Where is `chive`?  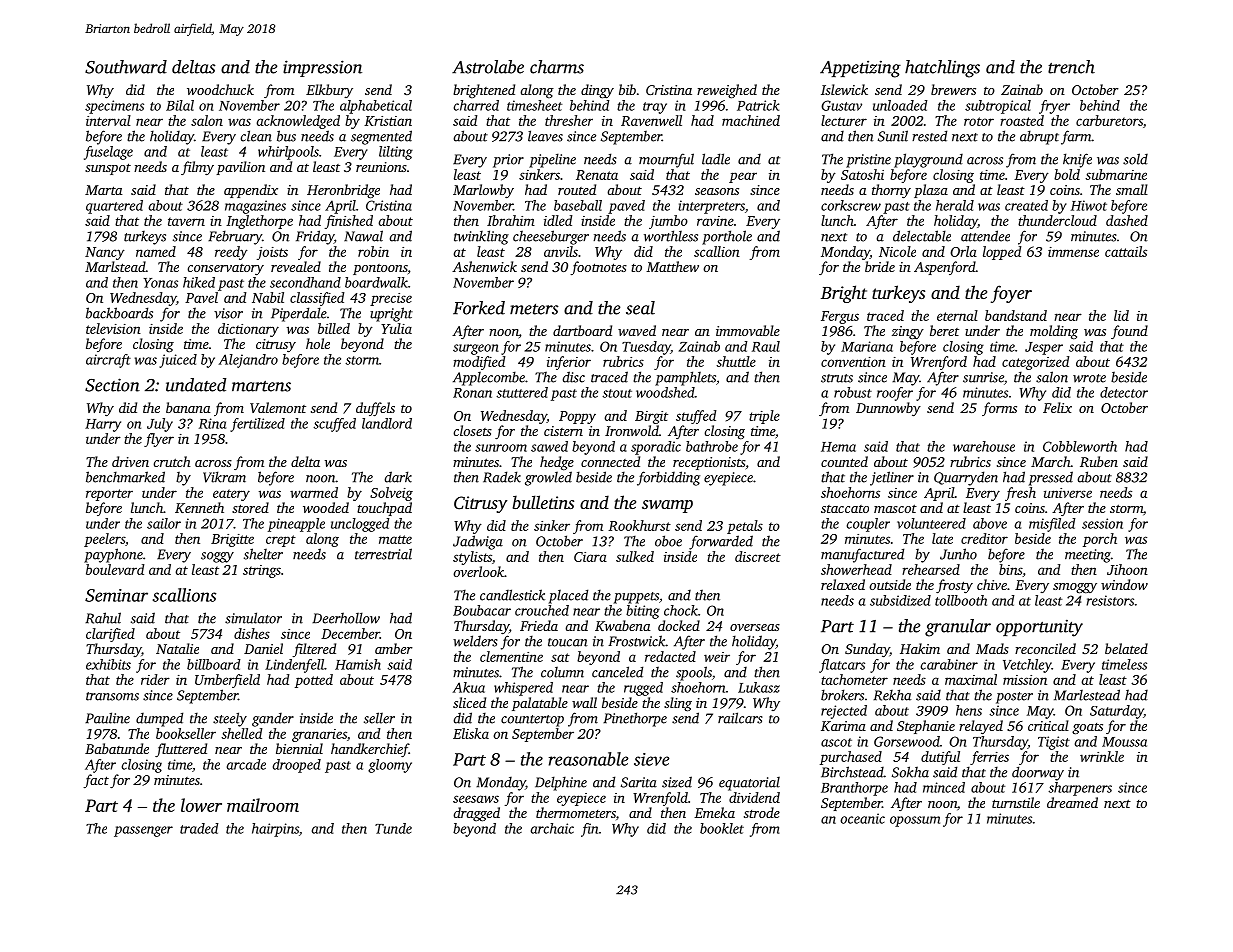
chive is located at coordinates (992, 584).
